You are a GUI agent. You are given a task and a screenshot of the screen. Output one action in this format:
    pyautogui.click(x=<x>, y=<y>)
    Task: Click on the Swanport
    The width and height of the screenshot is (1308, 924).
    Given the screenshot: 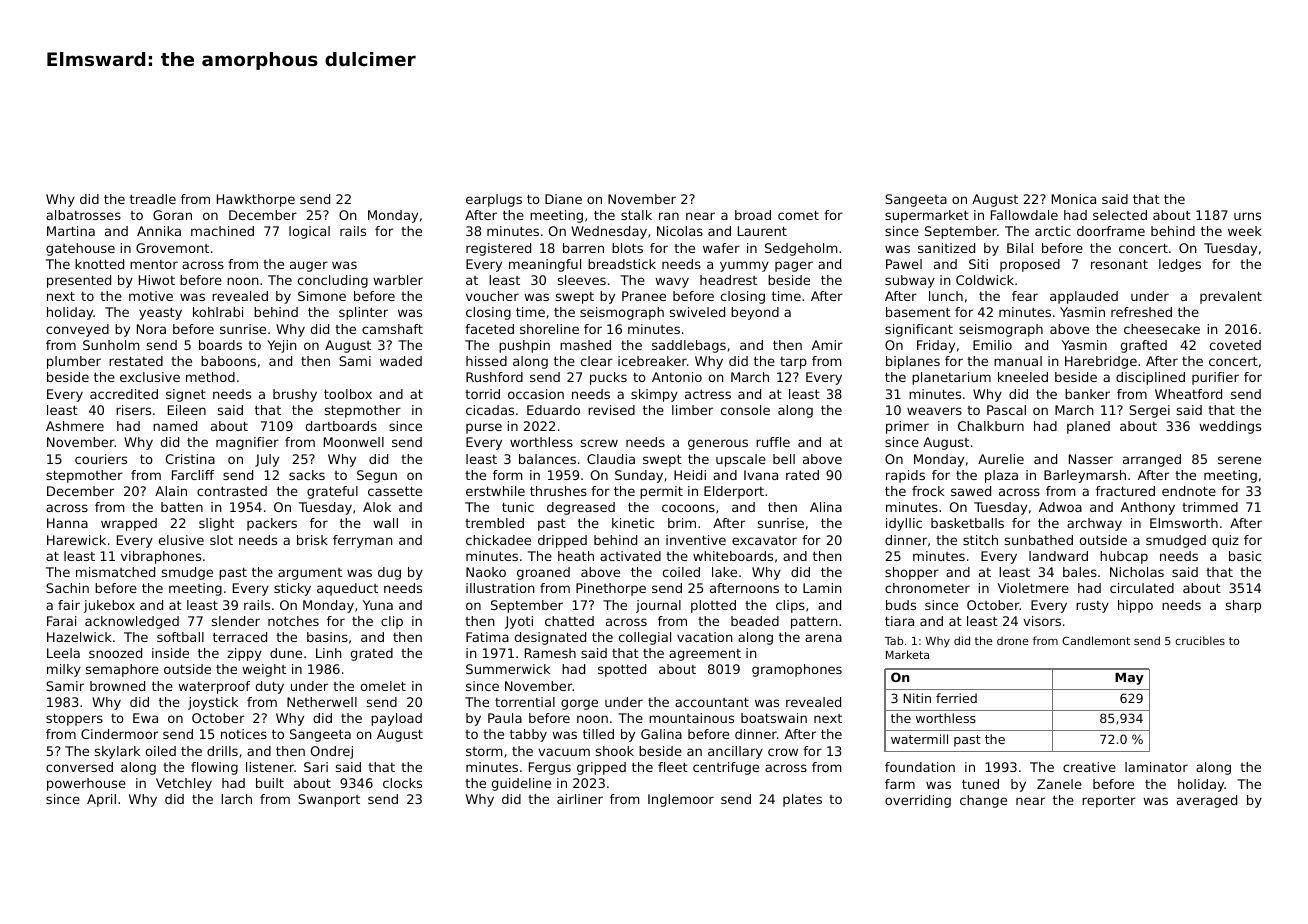 What is the action you would take?
    pyautogui.click(x=329, y=800)
